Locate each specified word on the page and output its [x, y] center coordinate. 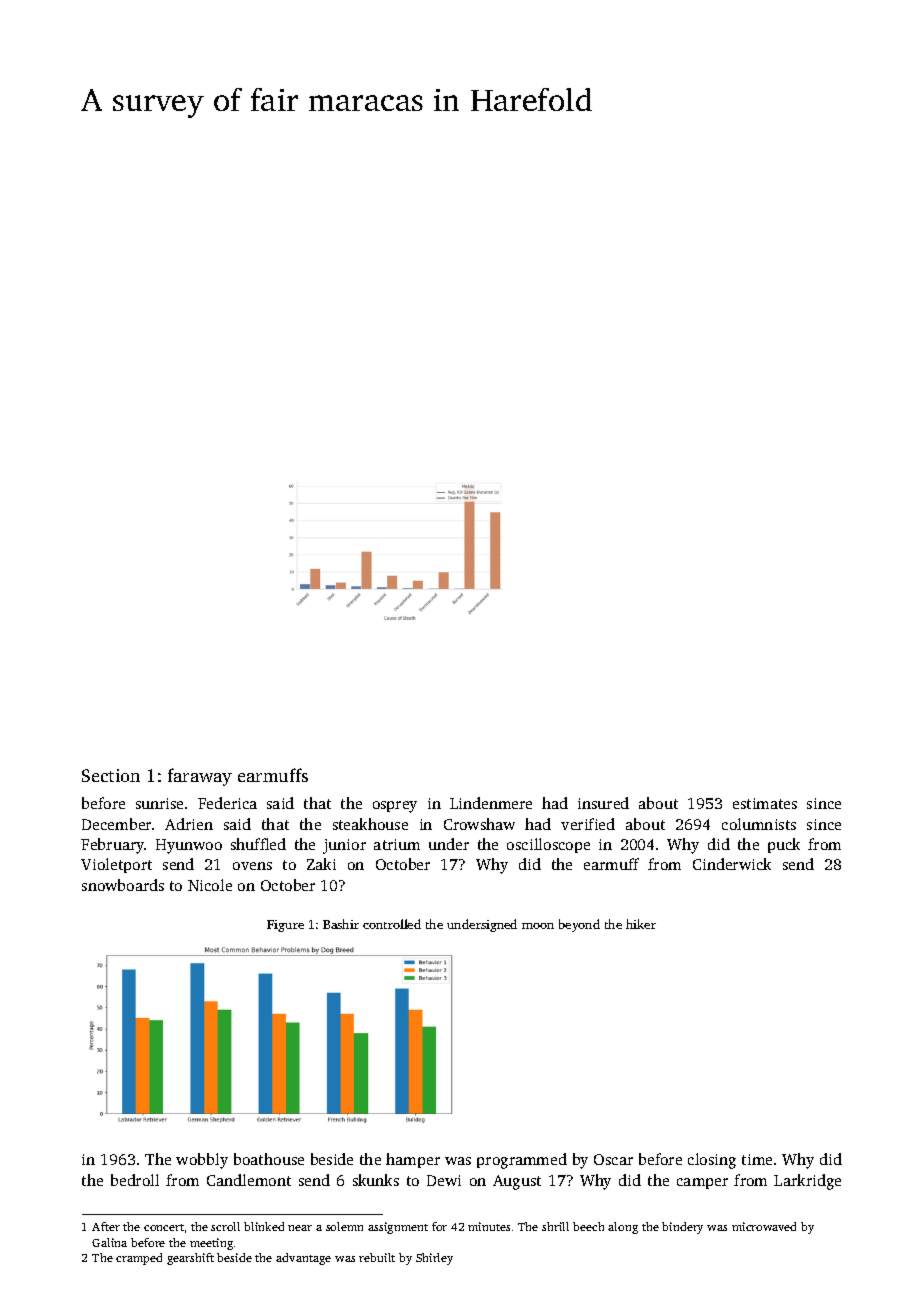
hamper [413, 1160]
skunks [376, 1180]
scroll [225, 1226]
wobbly [202, 1161]
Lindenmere [491, 803]
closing [712, 1161]
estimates [765, 803]
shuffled [258, 844]
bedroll [135, 1180]
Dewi [444, 1180]
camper [702, 1183]
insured [603, 803]
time [757, 1159]
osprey [395, 807]
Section [111, 775]
